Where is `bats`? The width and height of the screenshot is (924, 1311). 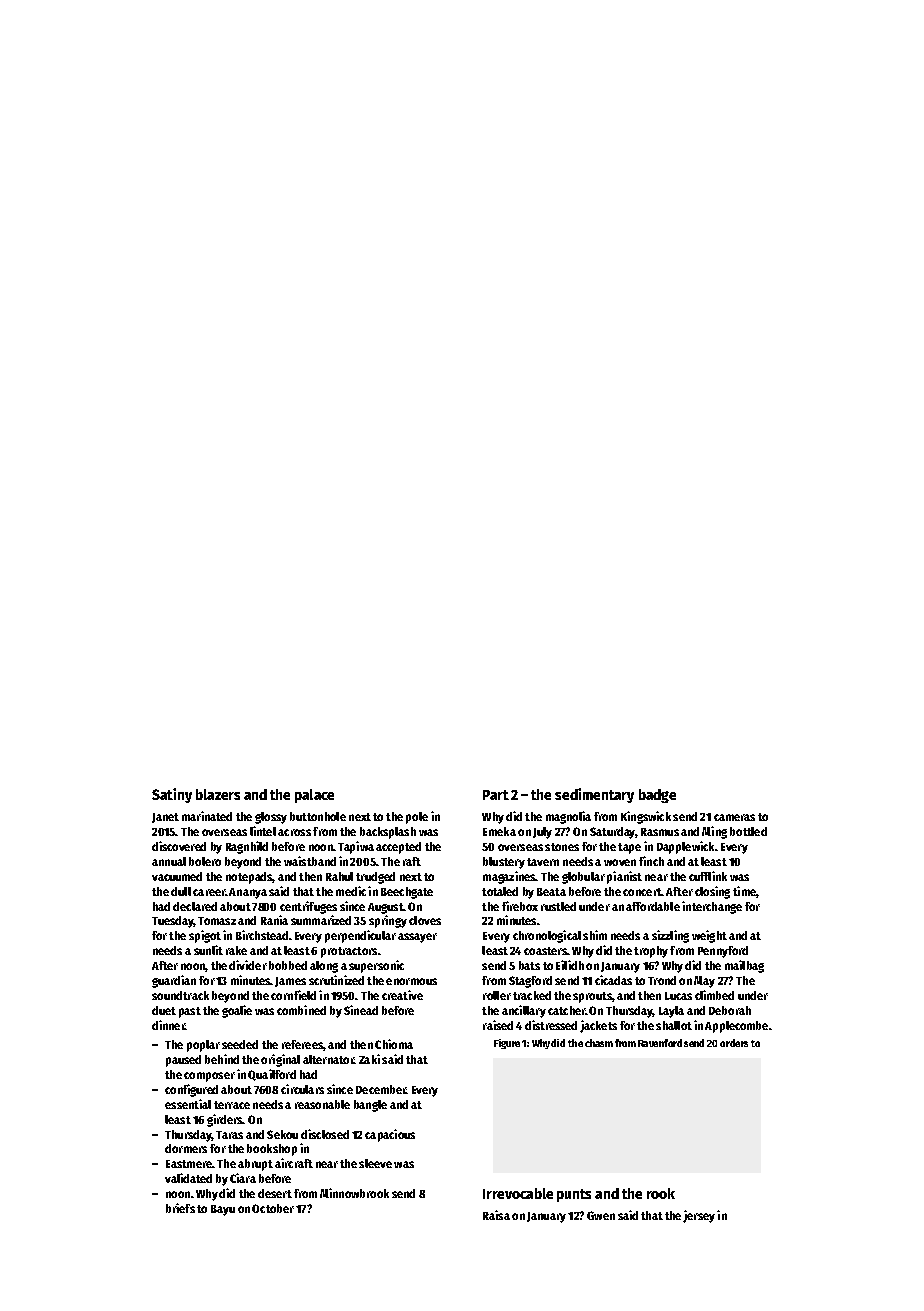
bats is located at coordinates (529, 965).
